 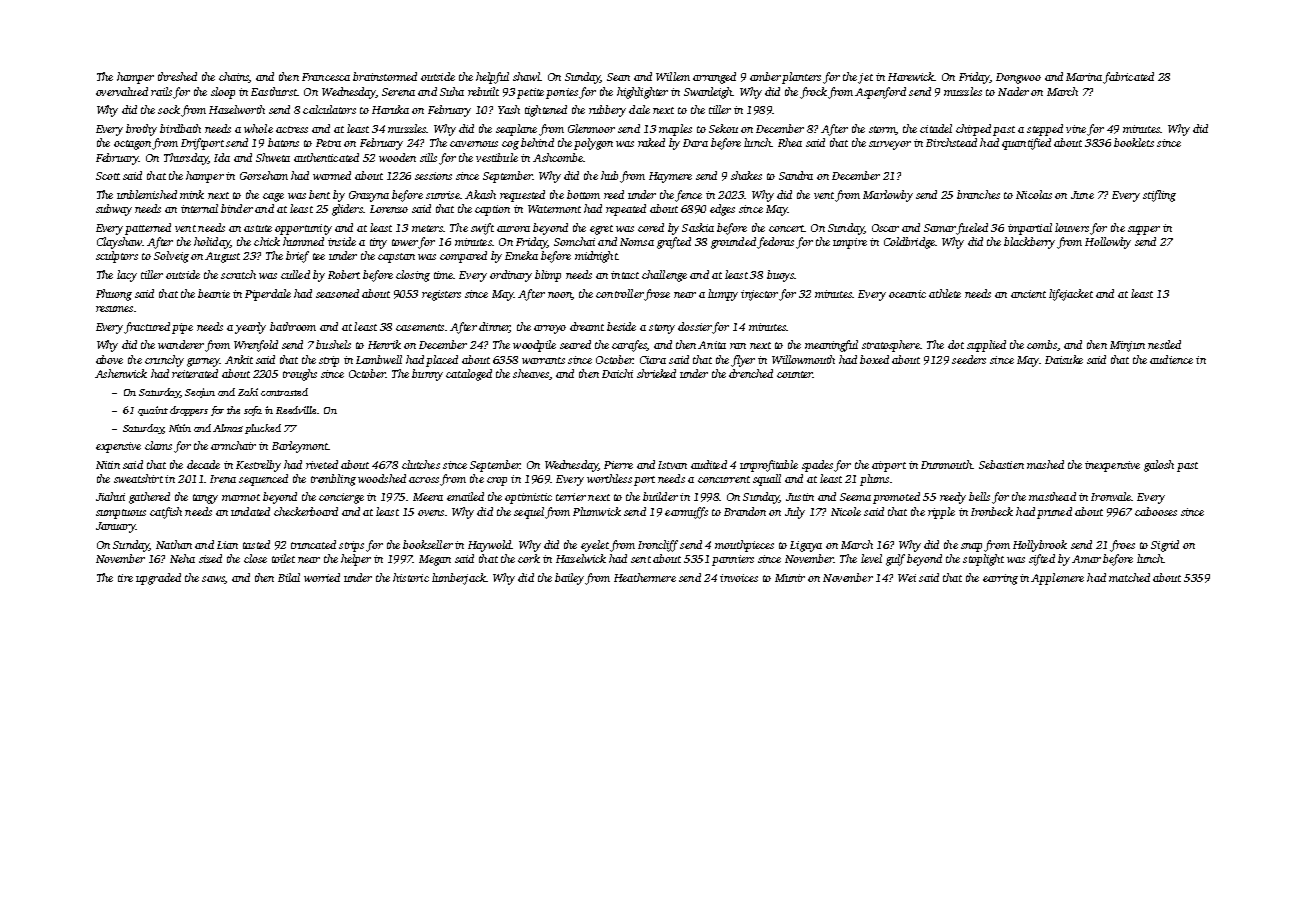 I want to click on beside, so click(x=621, y=326).
